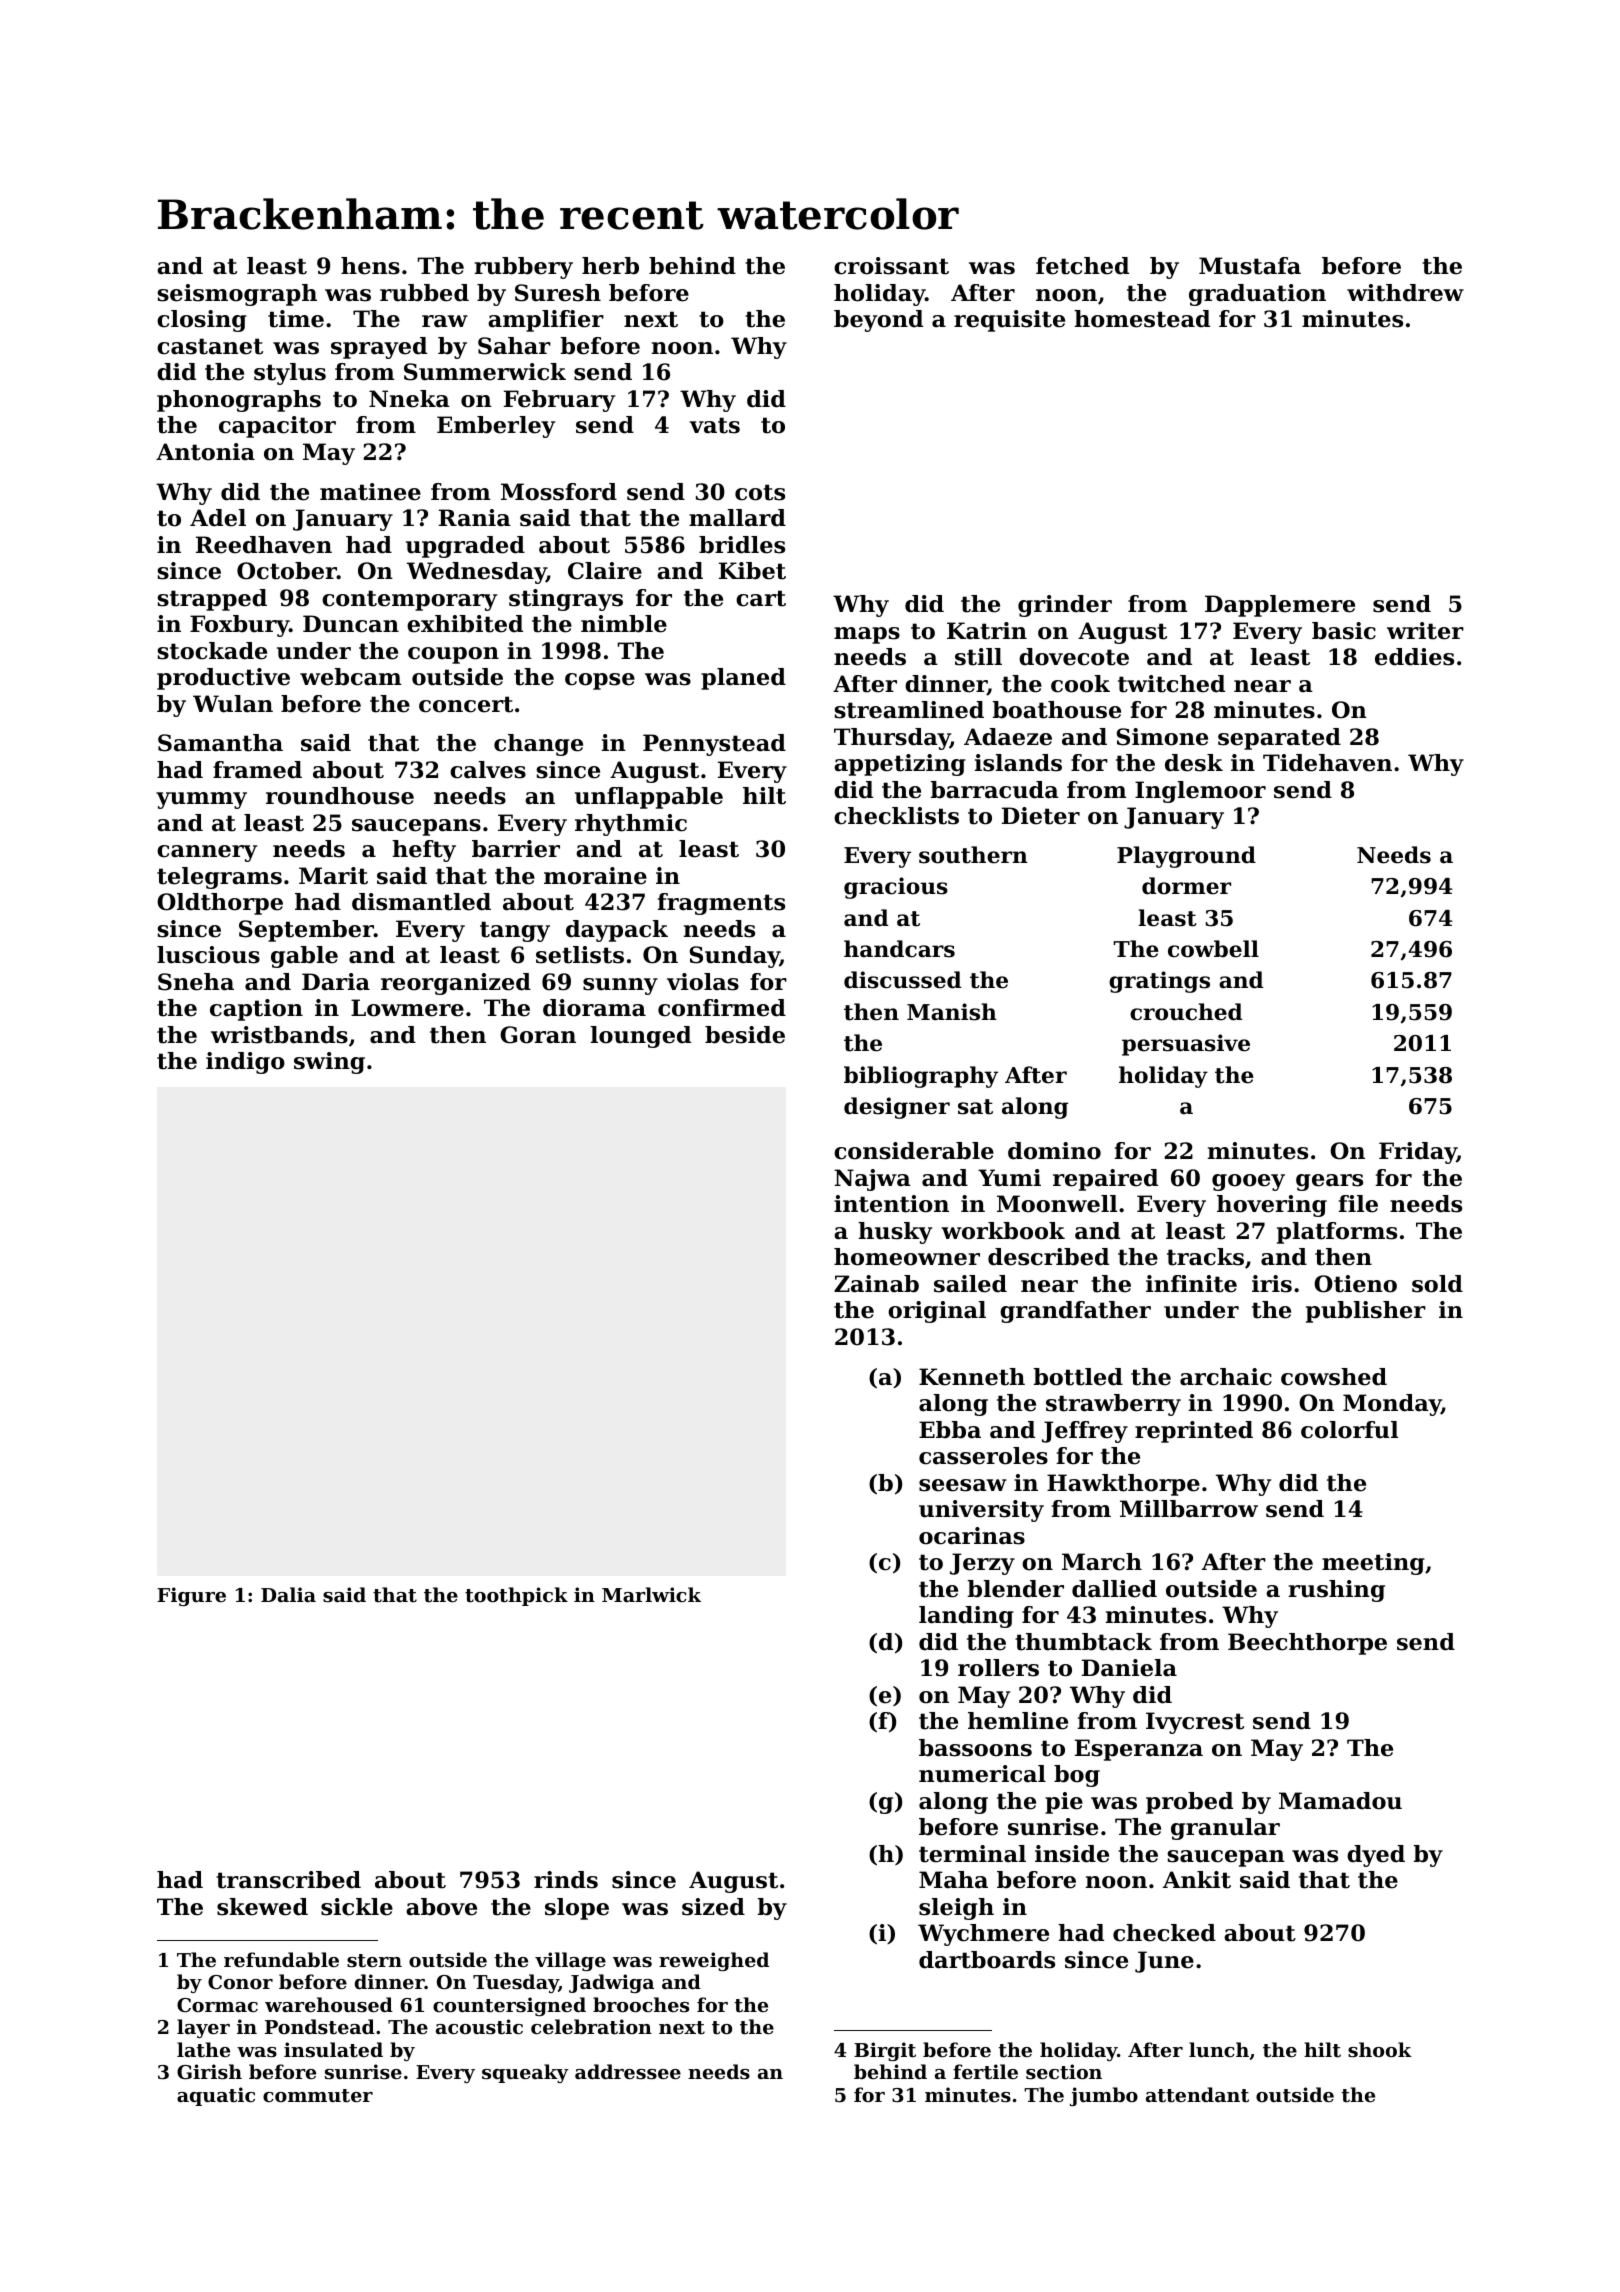 This document has height=2292, width=1620. Describe the element at coordinates (745, 1035) in the document. I see `beside` at that location.
